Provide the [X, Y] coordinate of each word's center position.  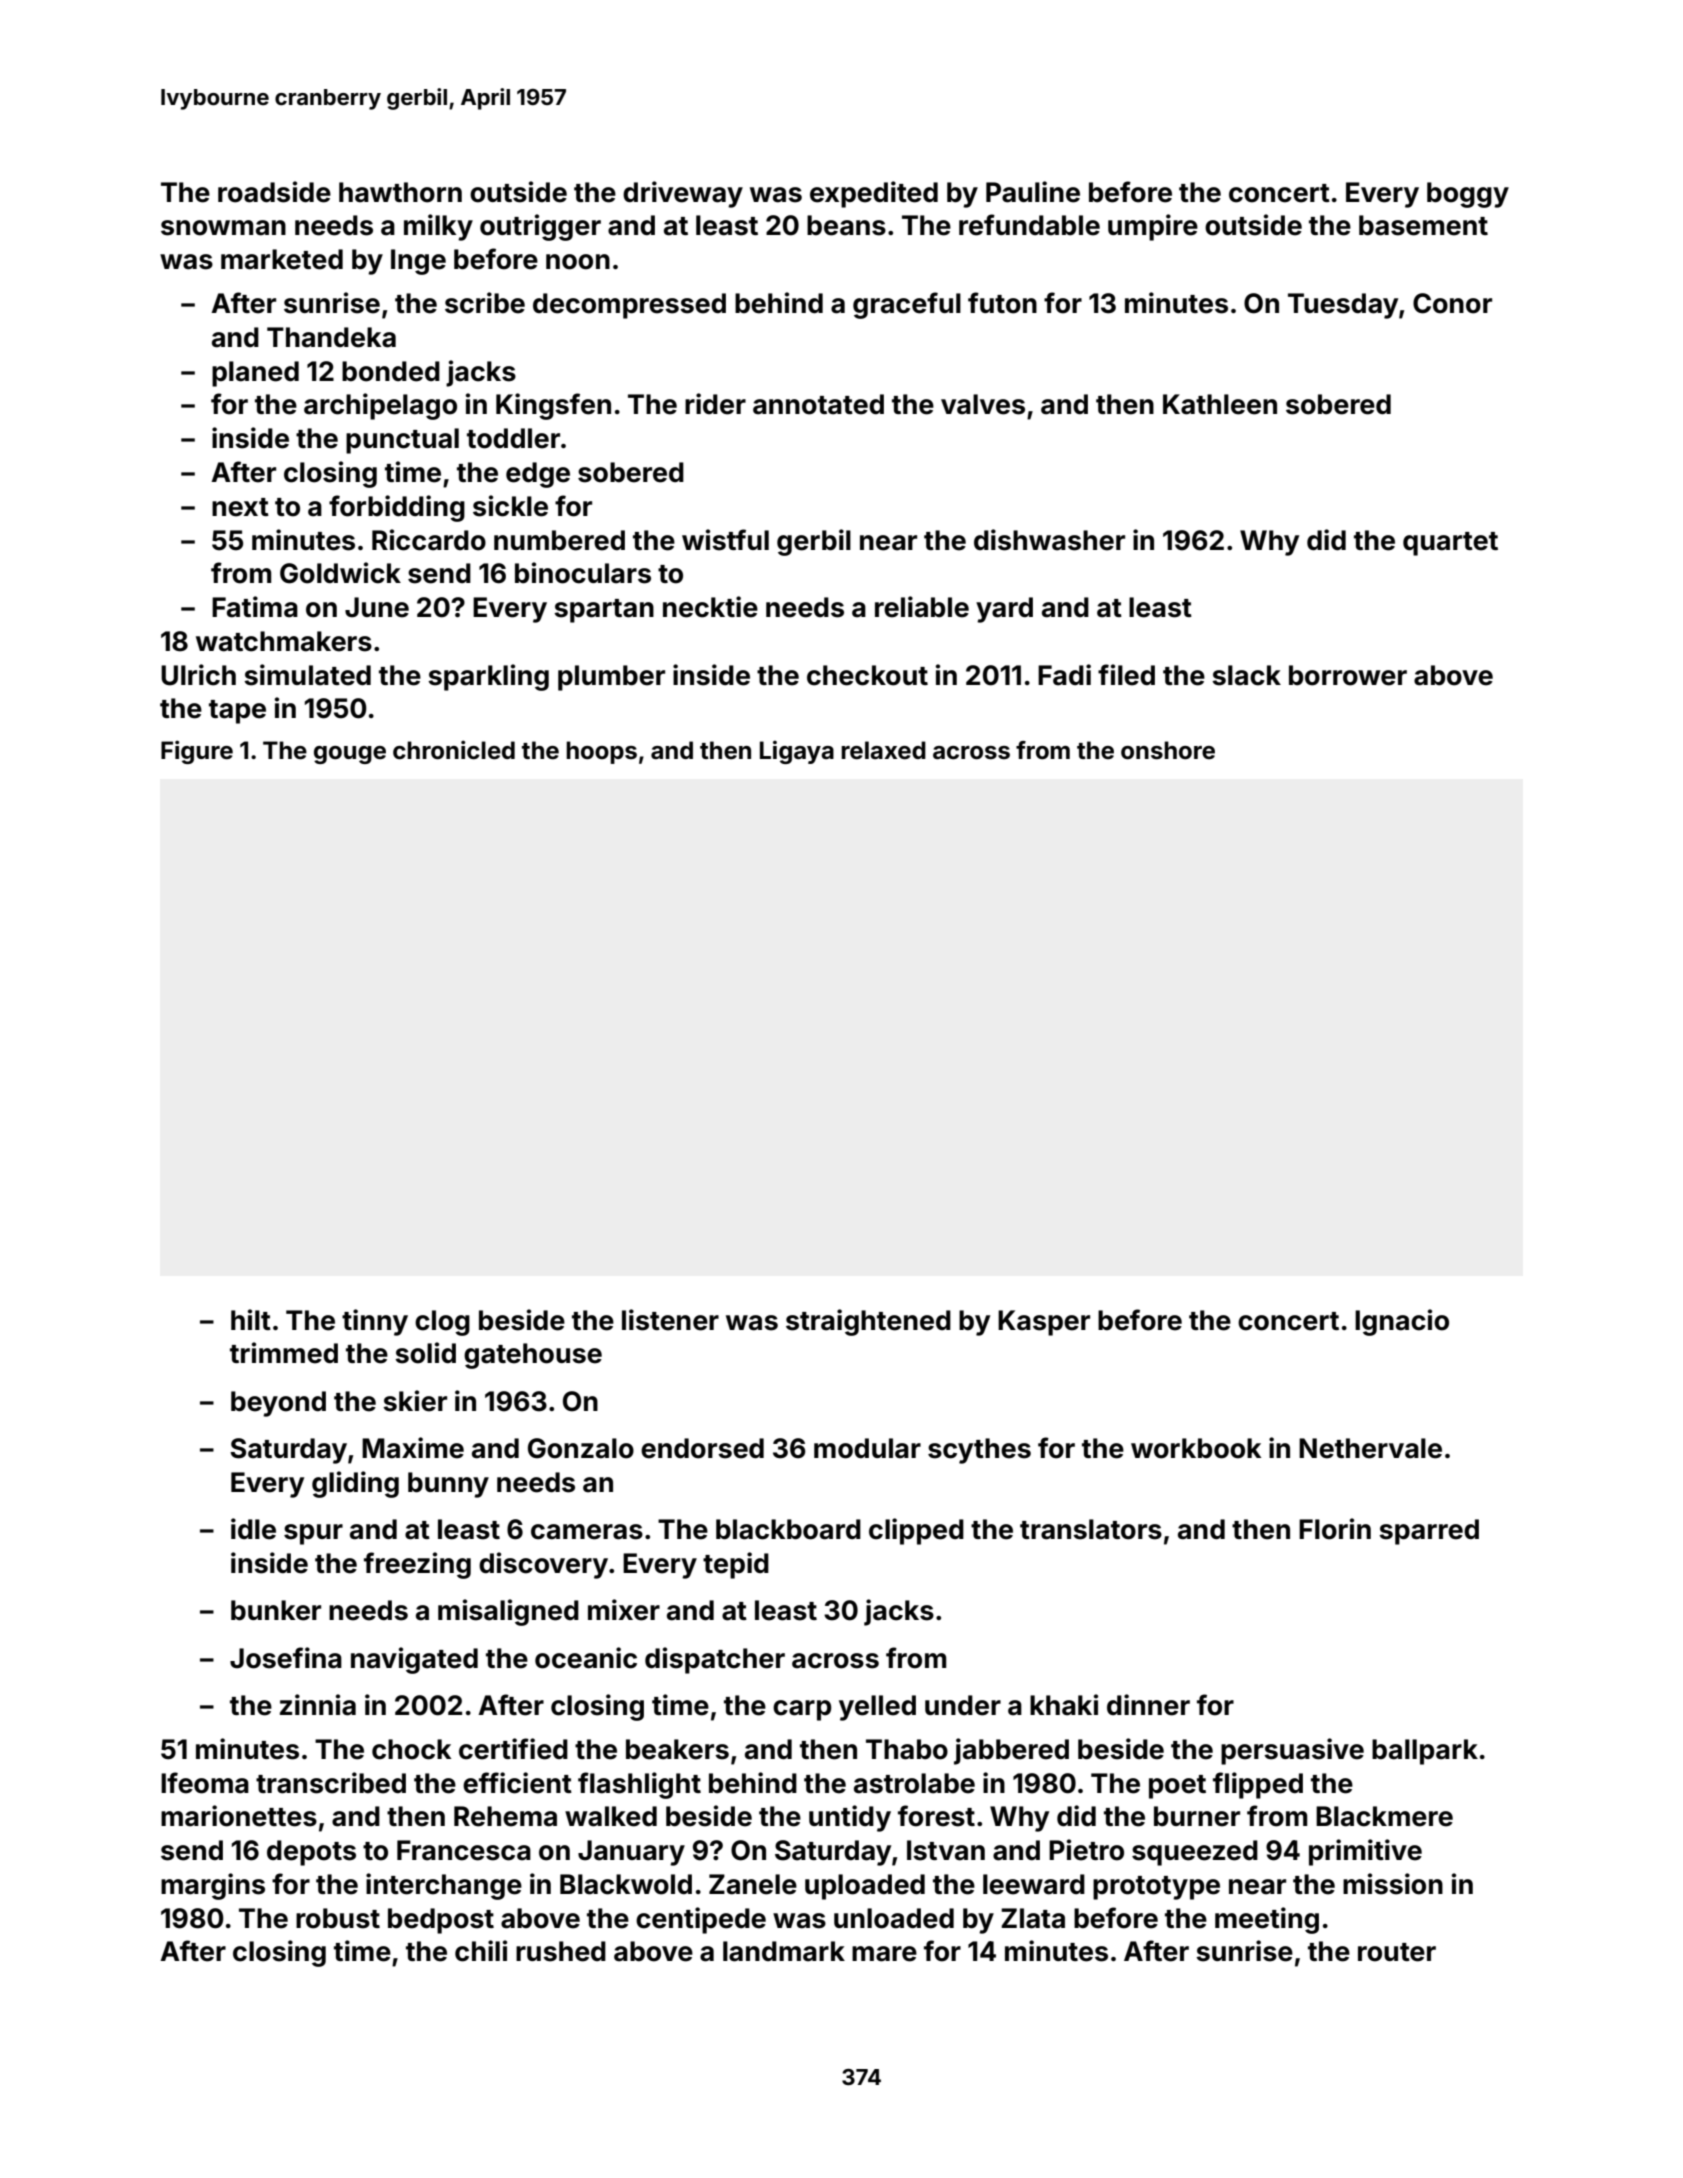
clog [442, 1323]
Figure [197, 752]
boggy [1468, 195]
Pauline [1033, 192]
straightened [868, 1322]
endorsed [702, 1448]
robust [338, 1918]
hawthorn [400, 192]
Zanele [753, 1884]
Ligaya [797, 752]
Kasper [1044, 1323]
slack [1246, 675]
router [1397, 1952]
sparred [1429, 1532]
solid [425, 1353]
